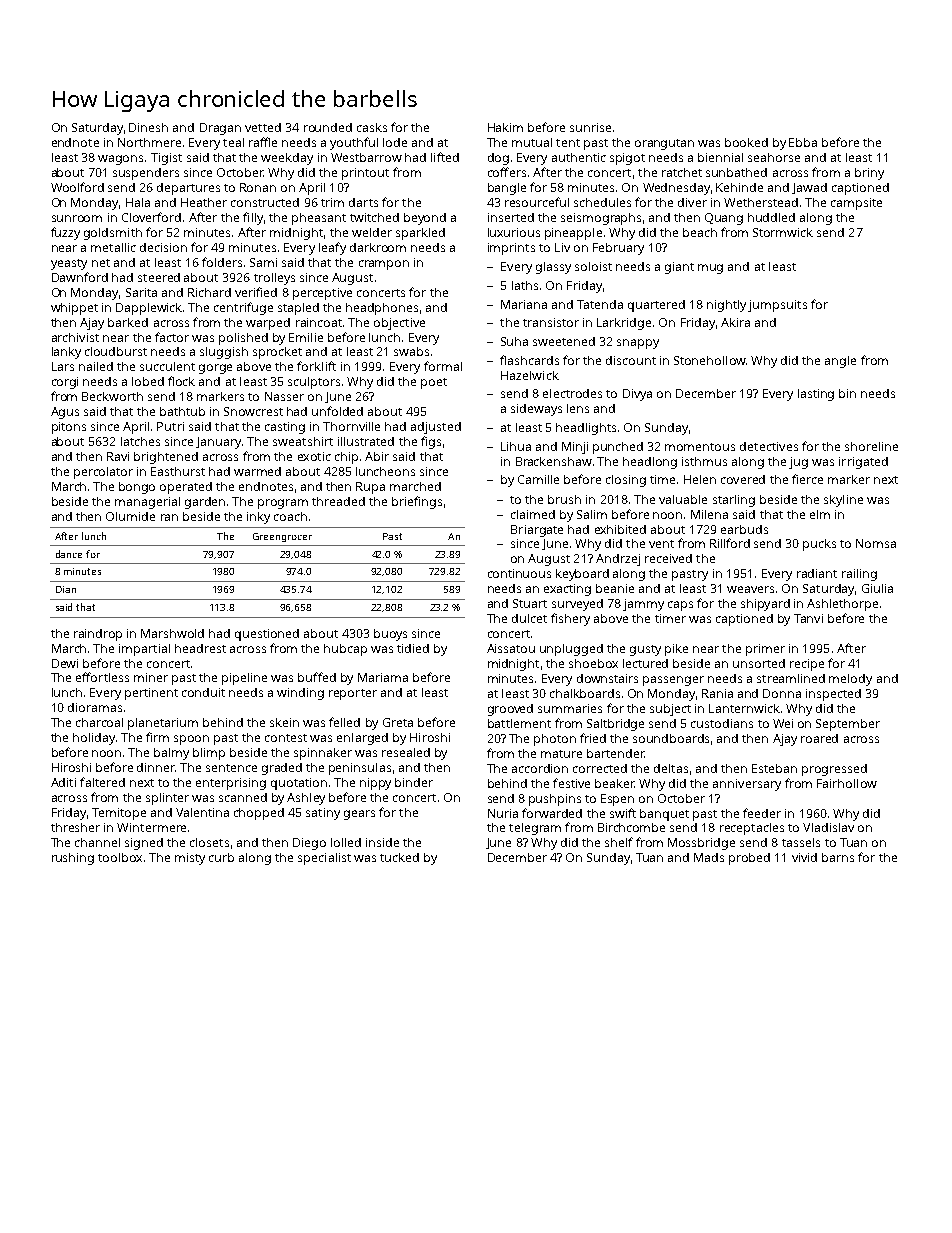  I want to click on yeasty, so click(69, 264).
